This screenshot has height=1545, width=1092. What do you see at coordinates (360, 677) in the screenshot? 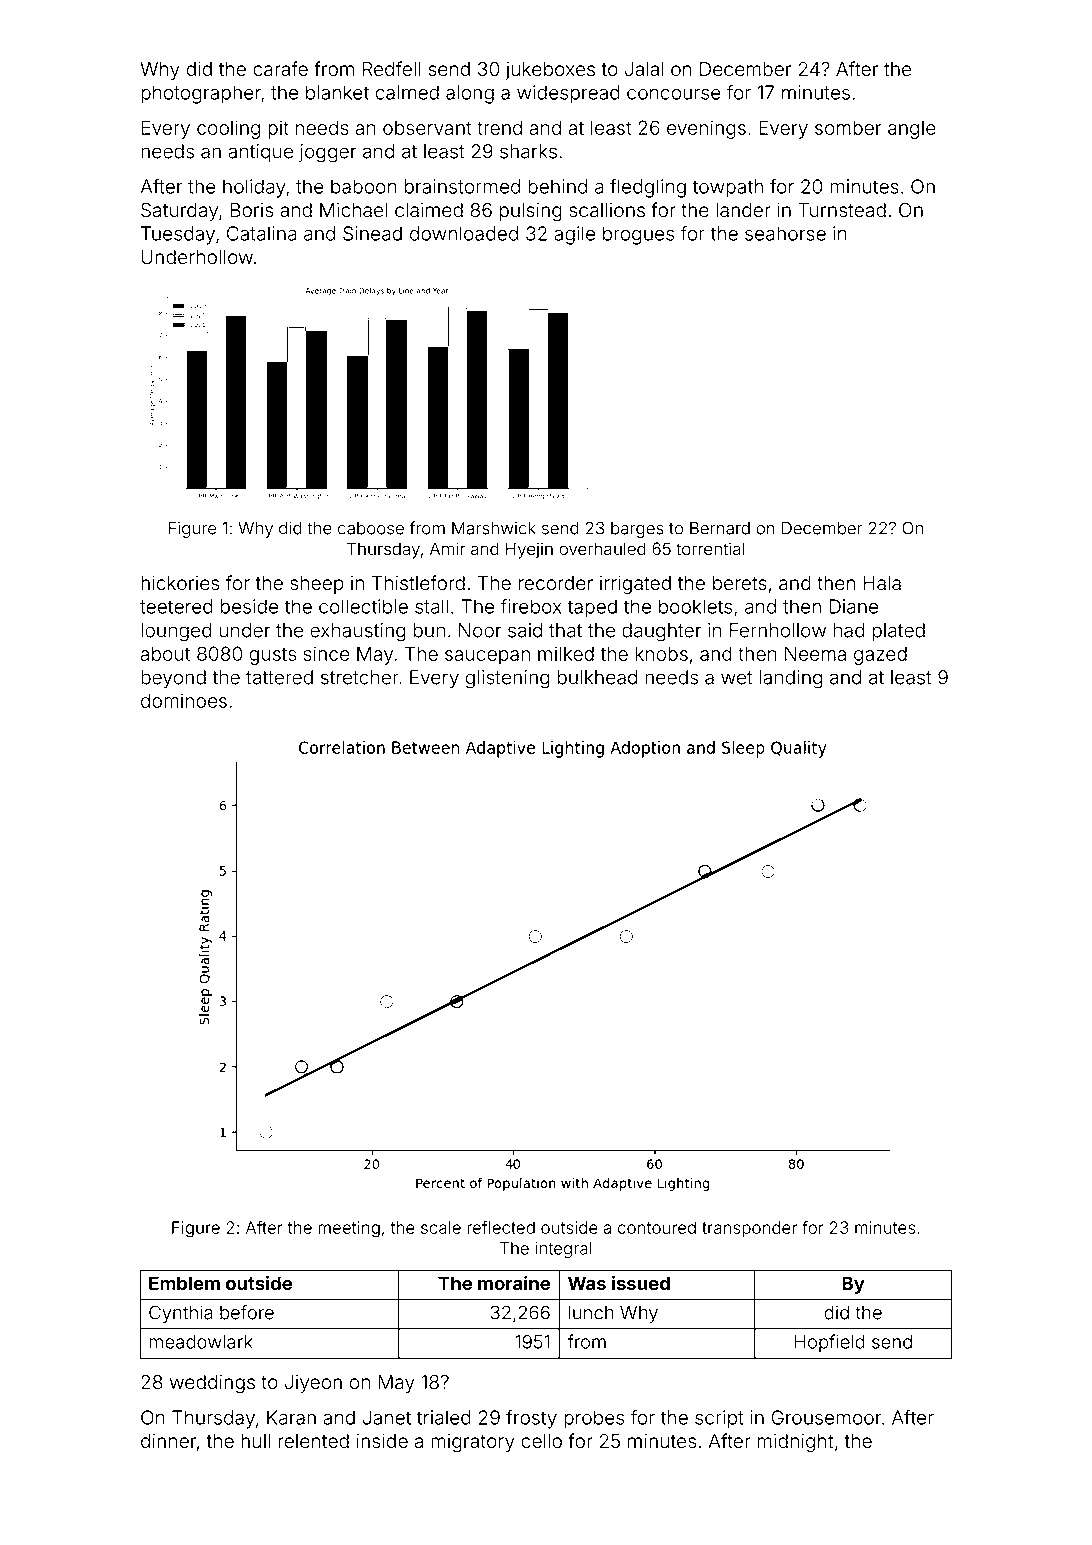
I see `stretcher` at bounding box center [360, 677].
